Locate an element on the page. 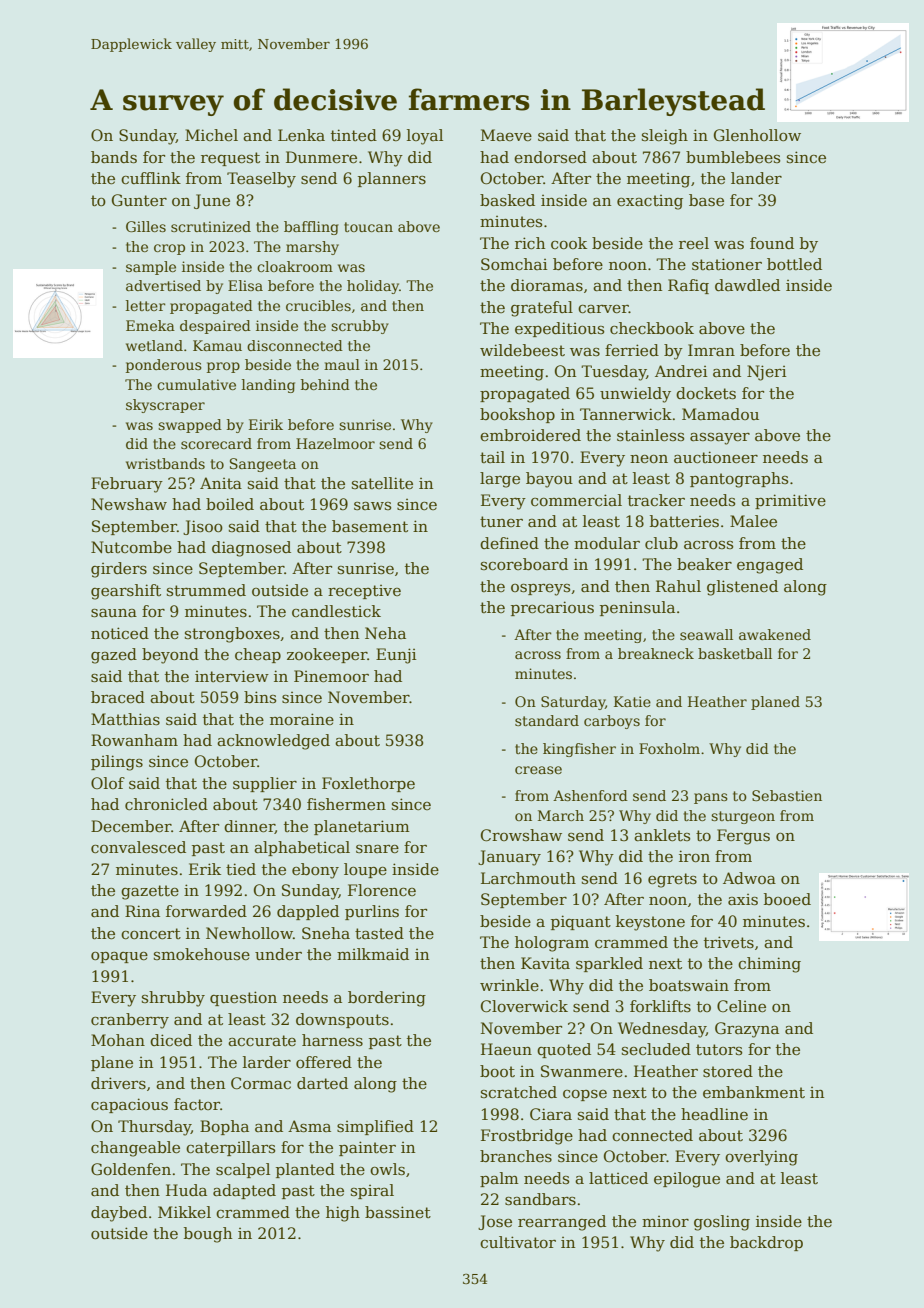 The height and width of the page is (1308, 924). gazed is located at coordinates (114, 656).
